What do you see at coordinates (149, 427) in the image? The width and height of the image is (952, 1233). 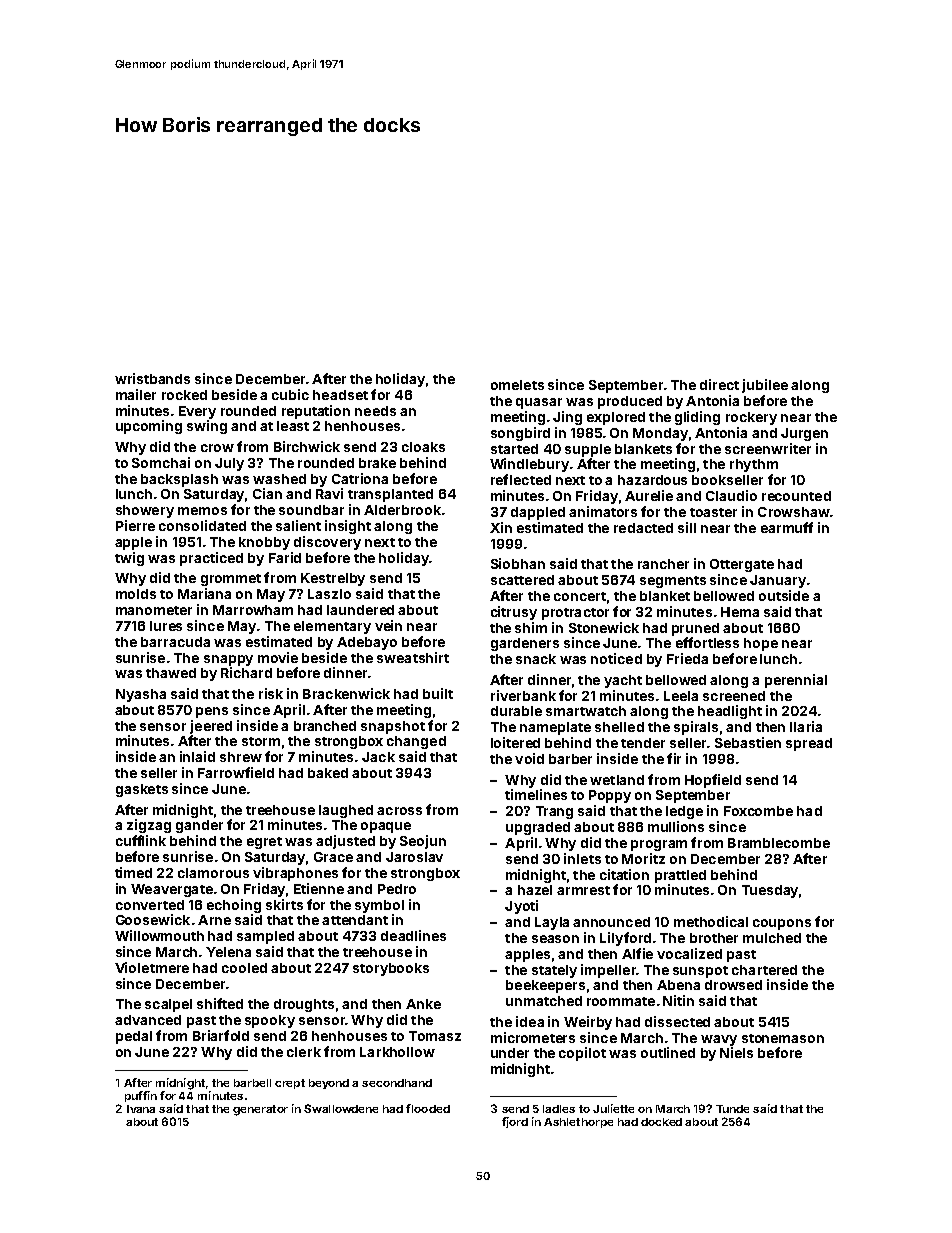 I see `upcoming` at bounding box center [149, 427].
